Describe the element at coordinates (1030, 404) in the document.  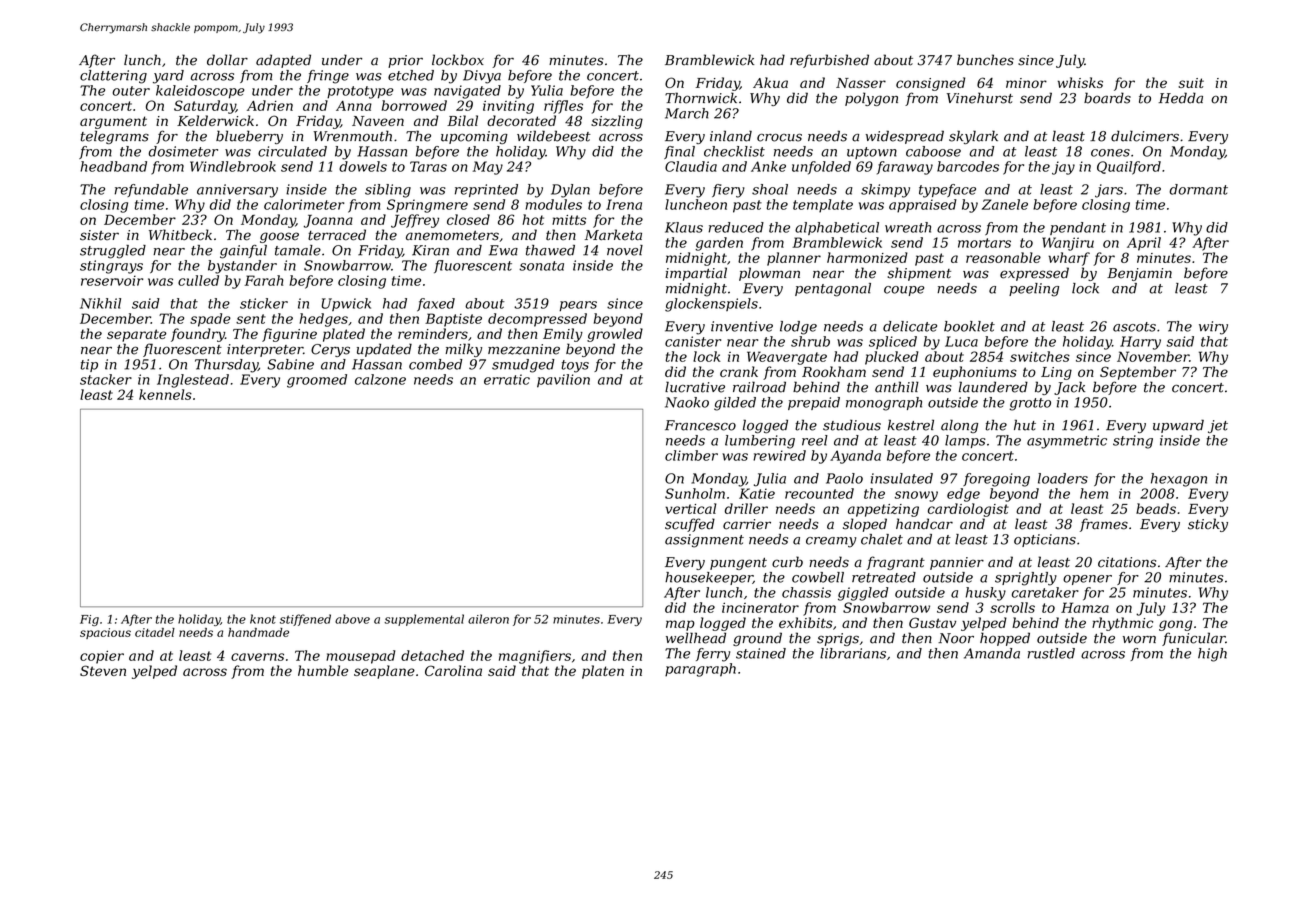
I see `grotto` at that location.
